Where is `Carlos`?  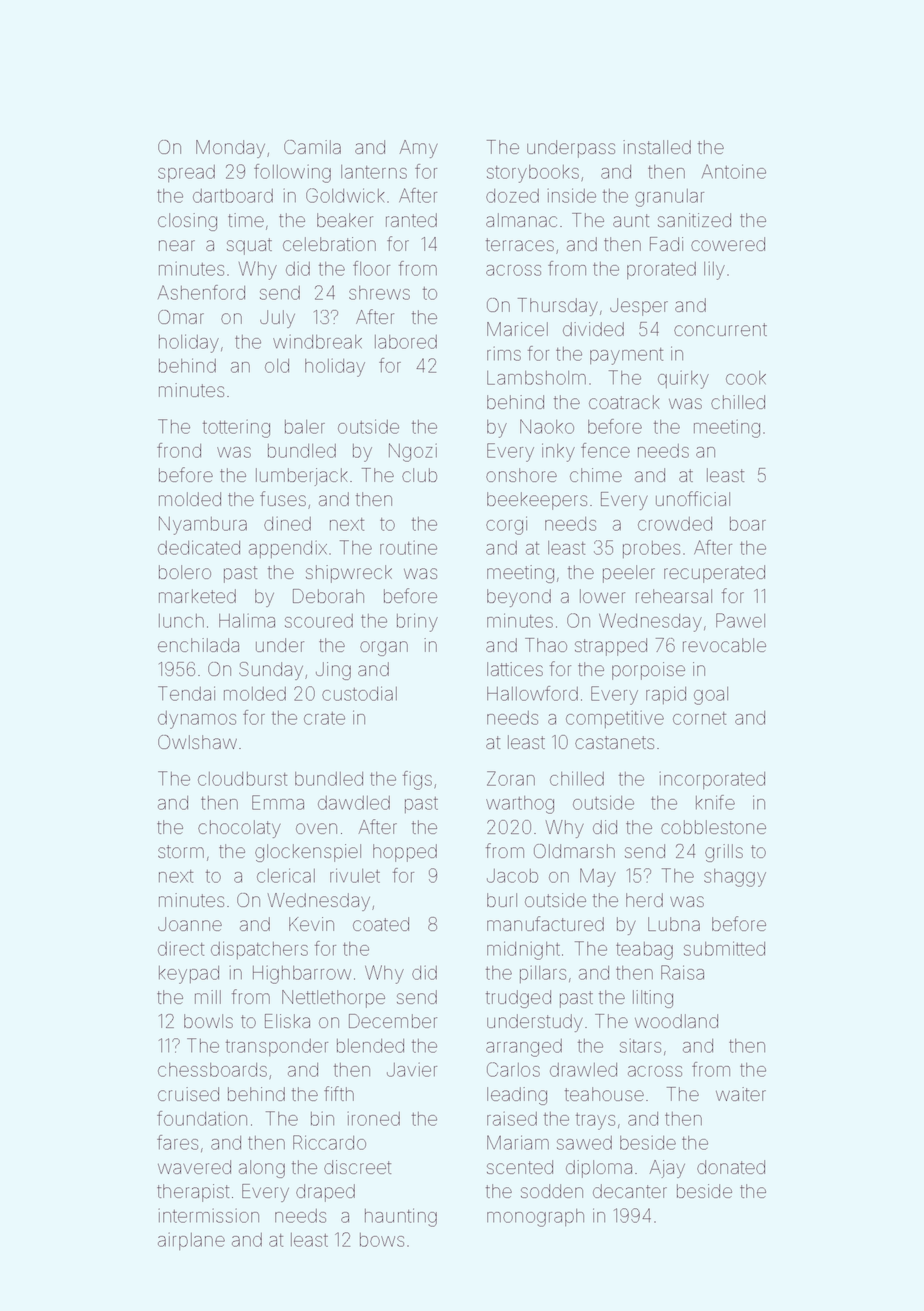
Carlos is located at coordinates (513, 1069).
